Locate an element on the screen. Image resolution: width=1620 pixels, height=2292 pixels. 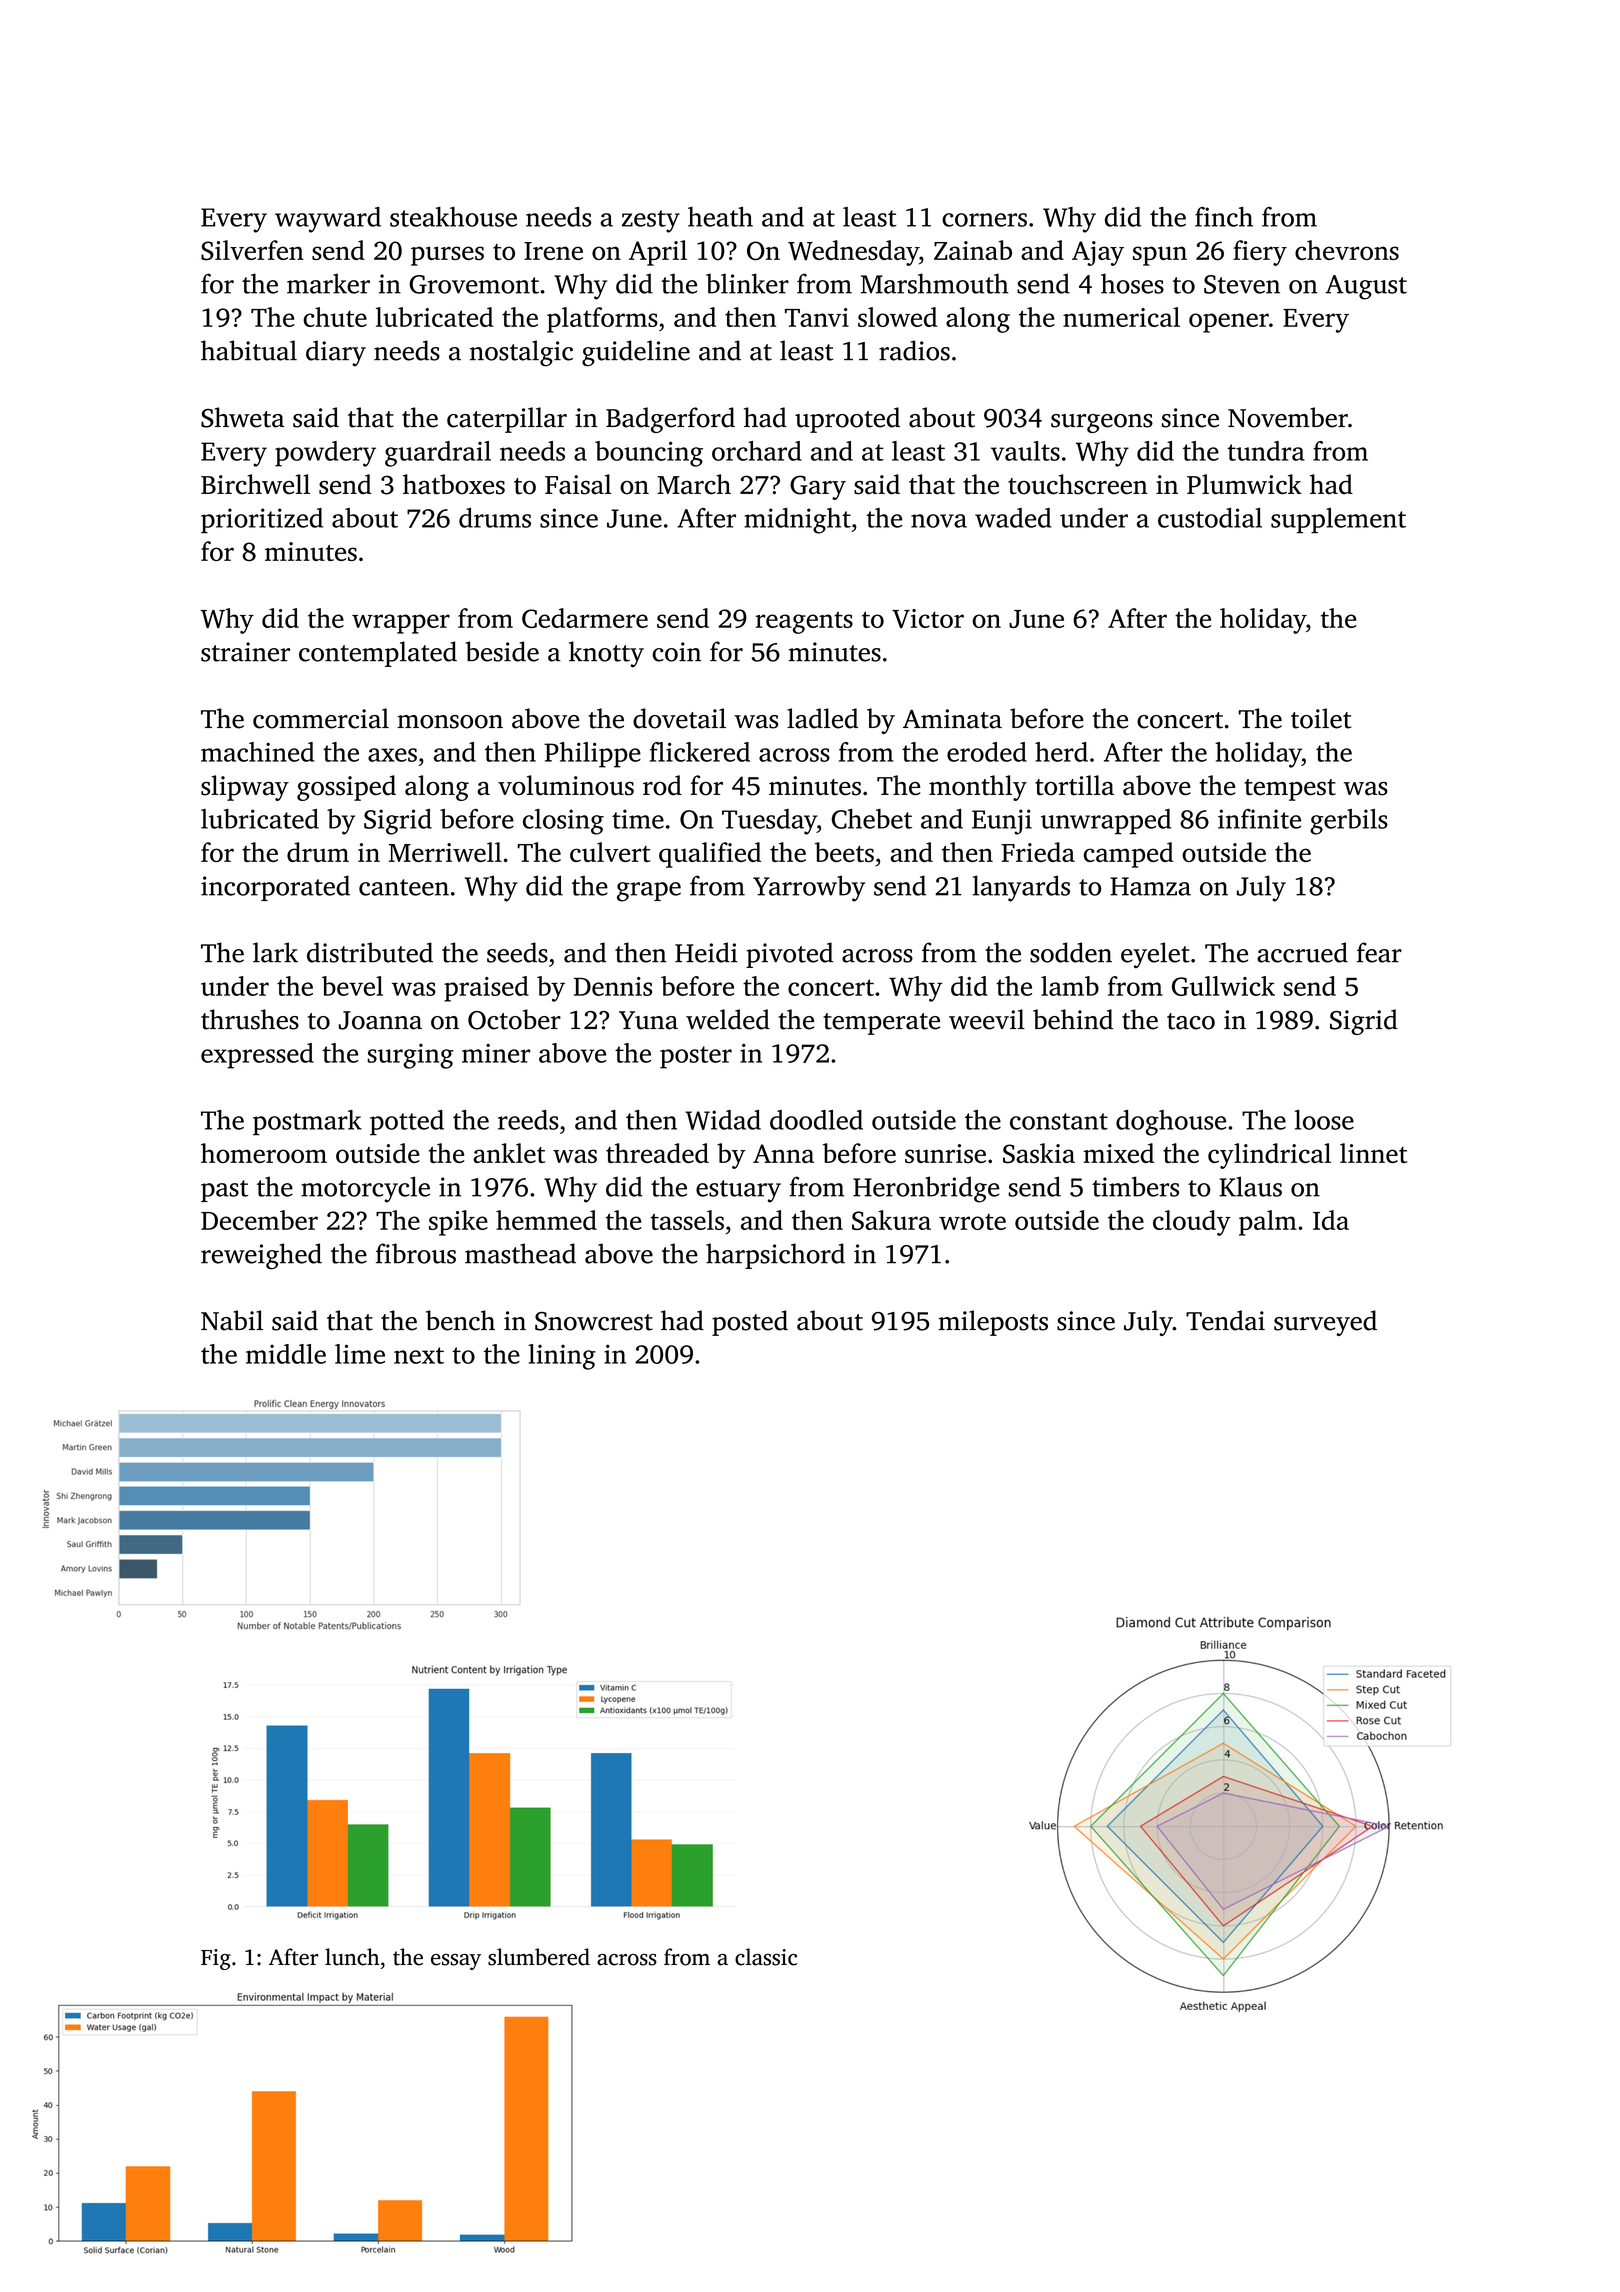
harpsichord is located at coordinates (775, 1256).
